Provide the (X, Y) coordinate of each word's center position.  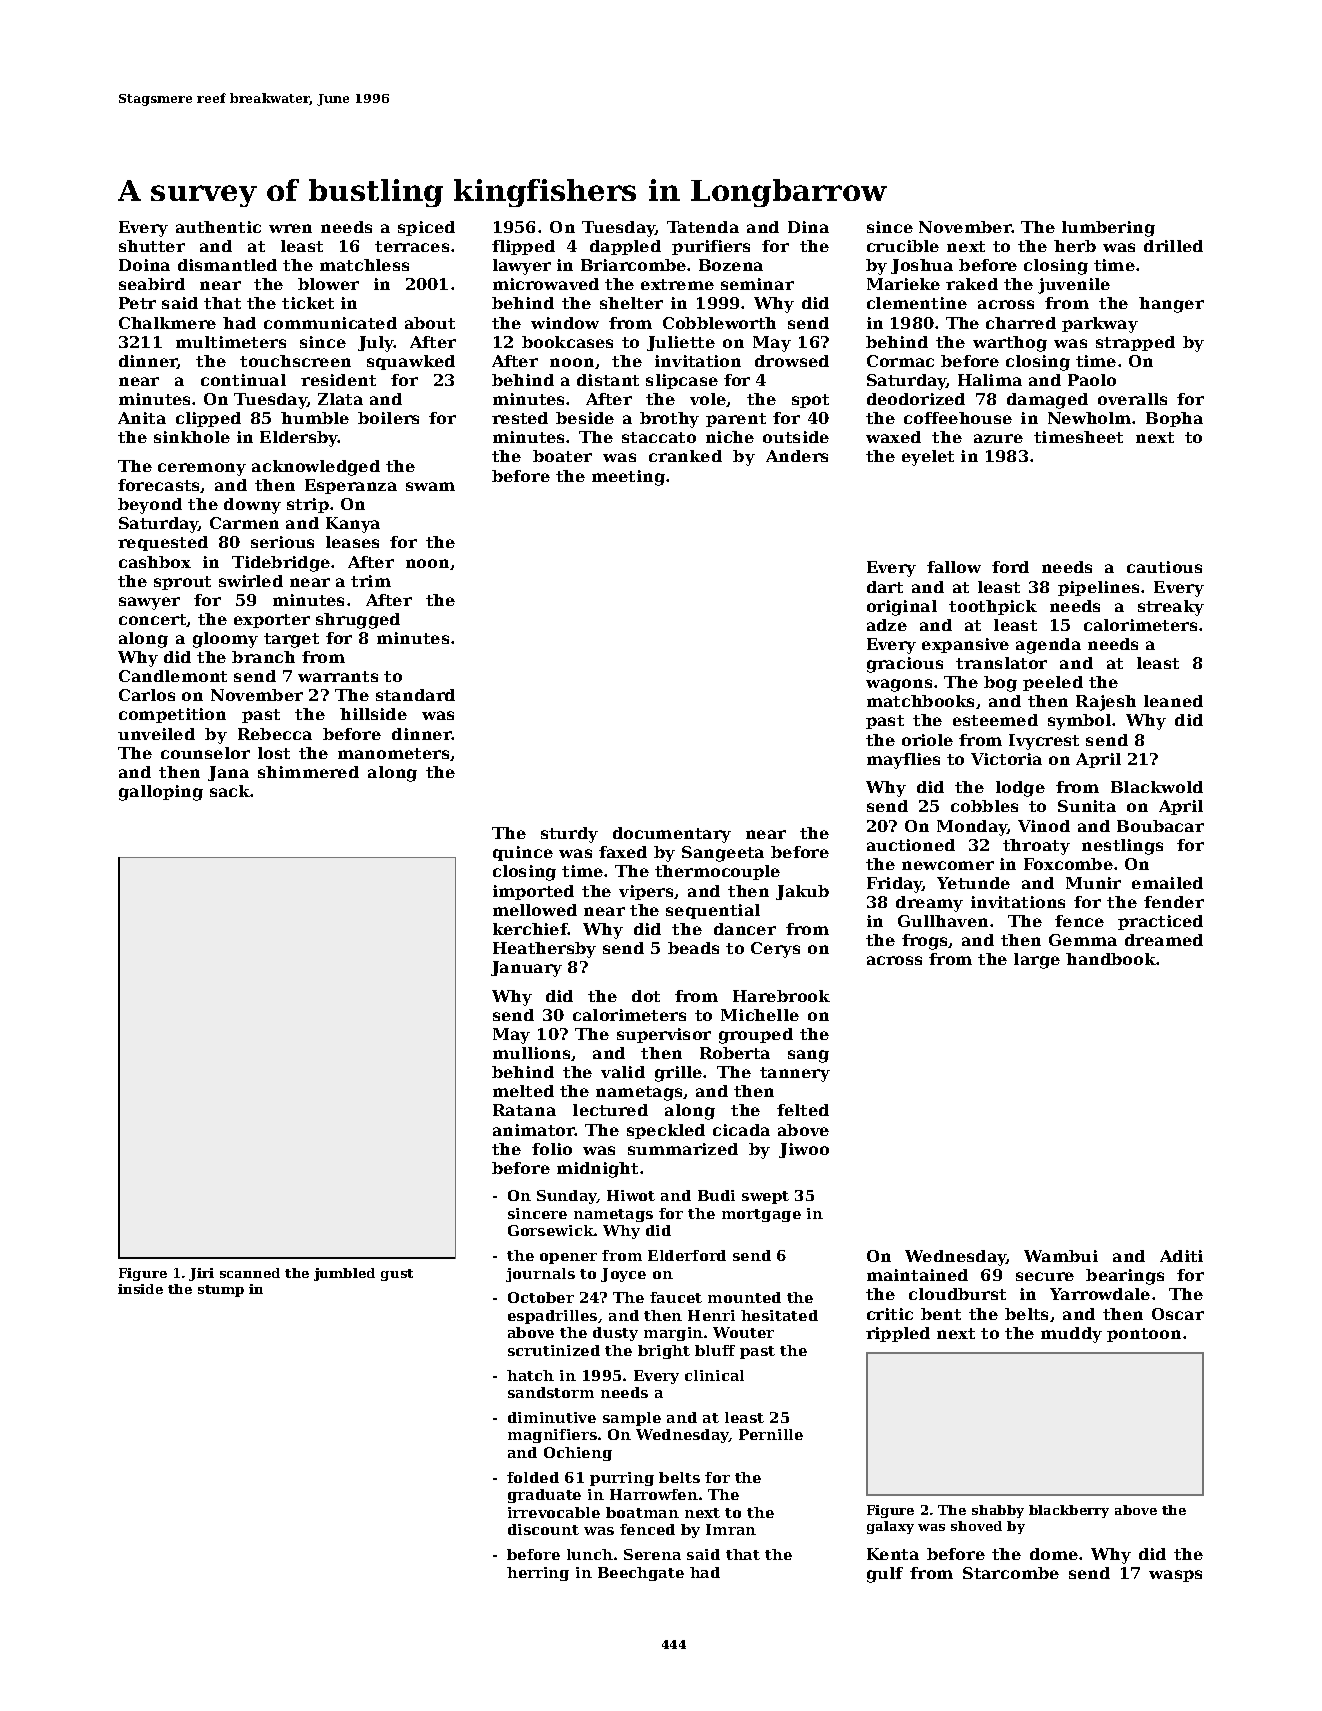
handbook (1111, 959)
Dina (808, 227)
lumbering (1108, 229)
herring (538, 1574)
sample (632, 1419)
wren (290, 228)
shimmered (308, 772)
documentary (672, 835)
